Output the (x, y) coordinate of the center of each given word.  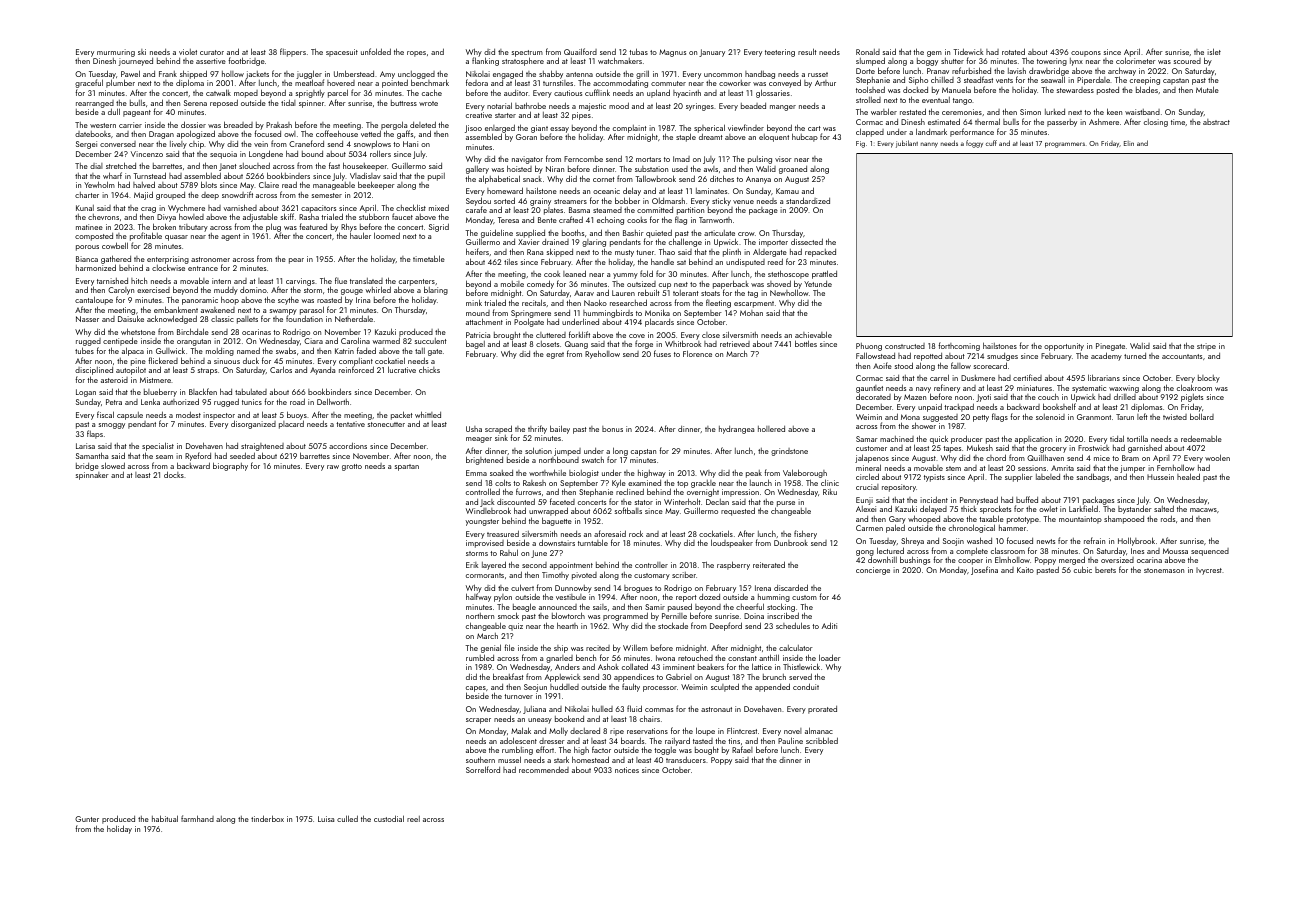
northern (480, 616)
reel (413, 819)
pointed (395, 84)
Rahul (509, 552)
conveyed (785, 84)
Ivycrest (1209, 571)
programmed (625, 617)
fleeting (718, 303)
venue (743, 202)
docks (174, 474)
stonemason (1164, 570)
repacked (820, 253)
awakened (218, 310)
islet (1214, 51)
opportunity (1064, 347)
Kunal (85, 208)
